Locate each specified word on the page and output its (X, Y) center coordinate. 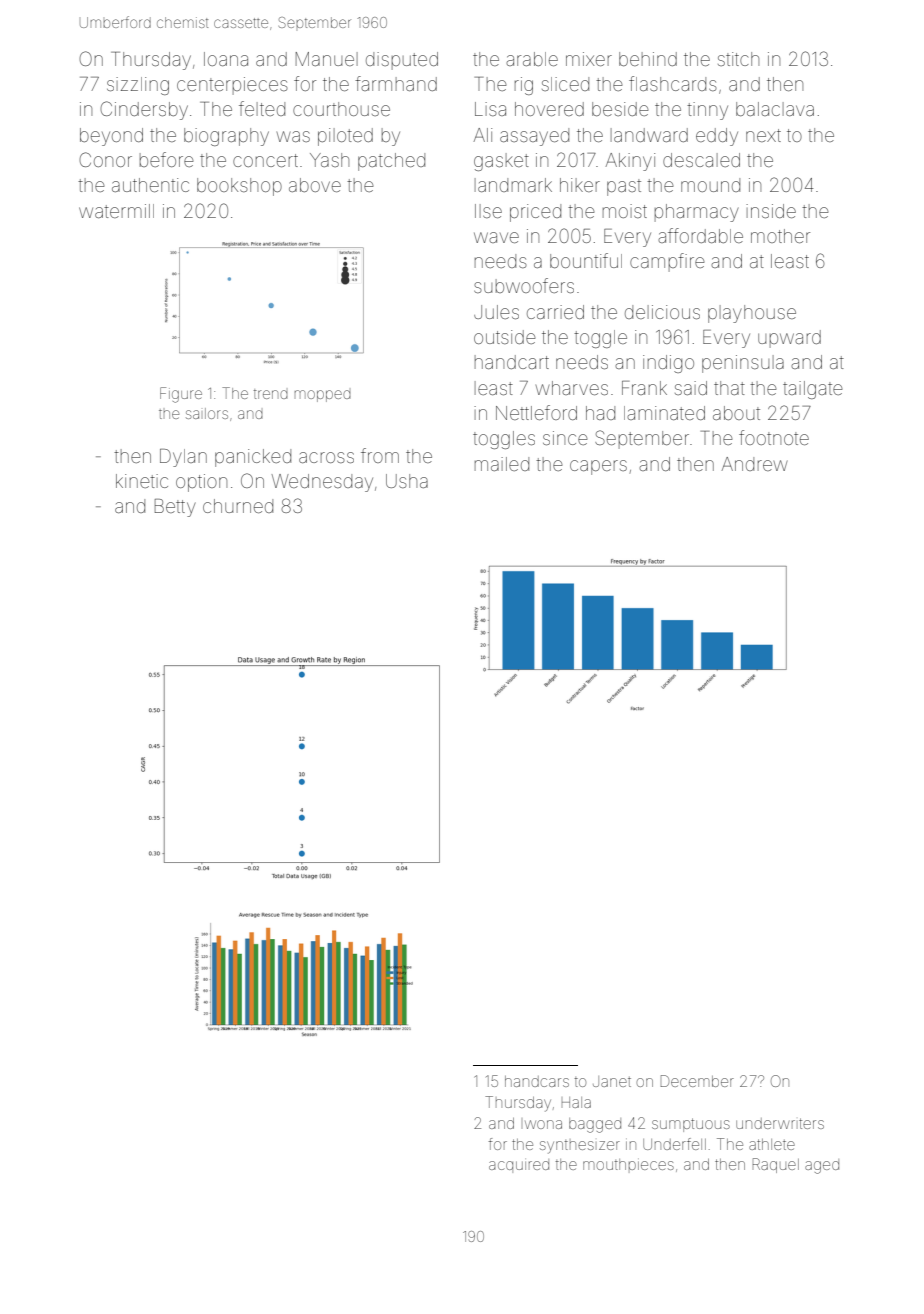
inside (771, 211)
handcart (512, 362)
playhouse (752, 314)
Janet (612, 1081)
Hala (576, 1102)
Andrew (754, 464)
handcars (537, 1081)
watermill (116, 211)
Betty (175, 508)
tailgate (812, 390)
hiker (580, 185)
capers (598, 467)
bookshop (239, 187)
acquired (519, 1166)
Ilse (488, 211)
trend (271, 394)
